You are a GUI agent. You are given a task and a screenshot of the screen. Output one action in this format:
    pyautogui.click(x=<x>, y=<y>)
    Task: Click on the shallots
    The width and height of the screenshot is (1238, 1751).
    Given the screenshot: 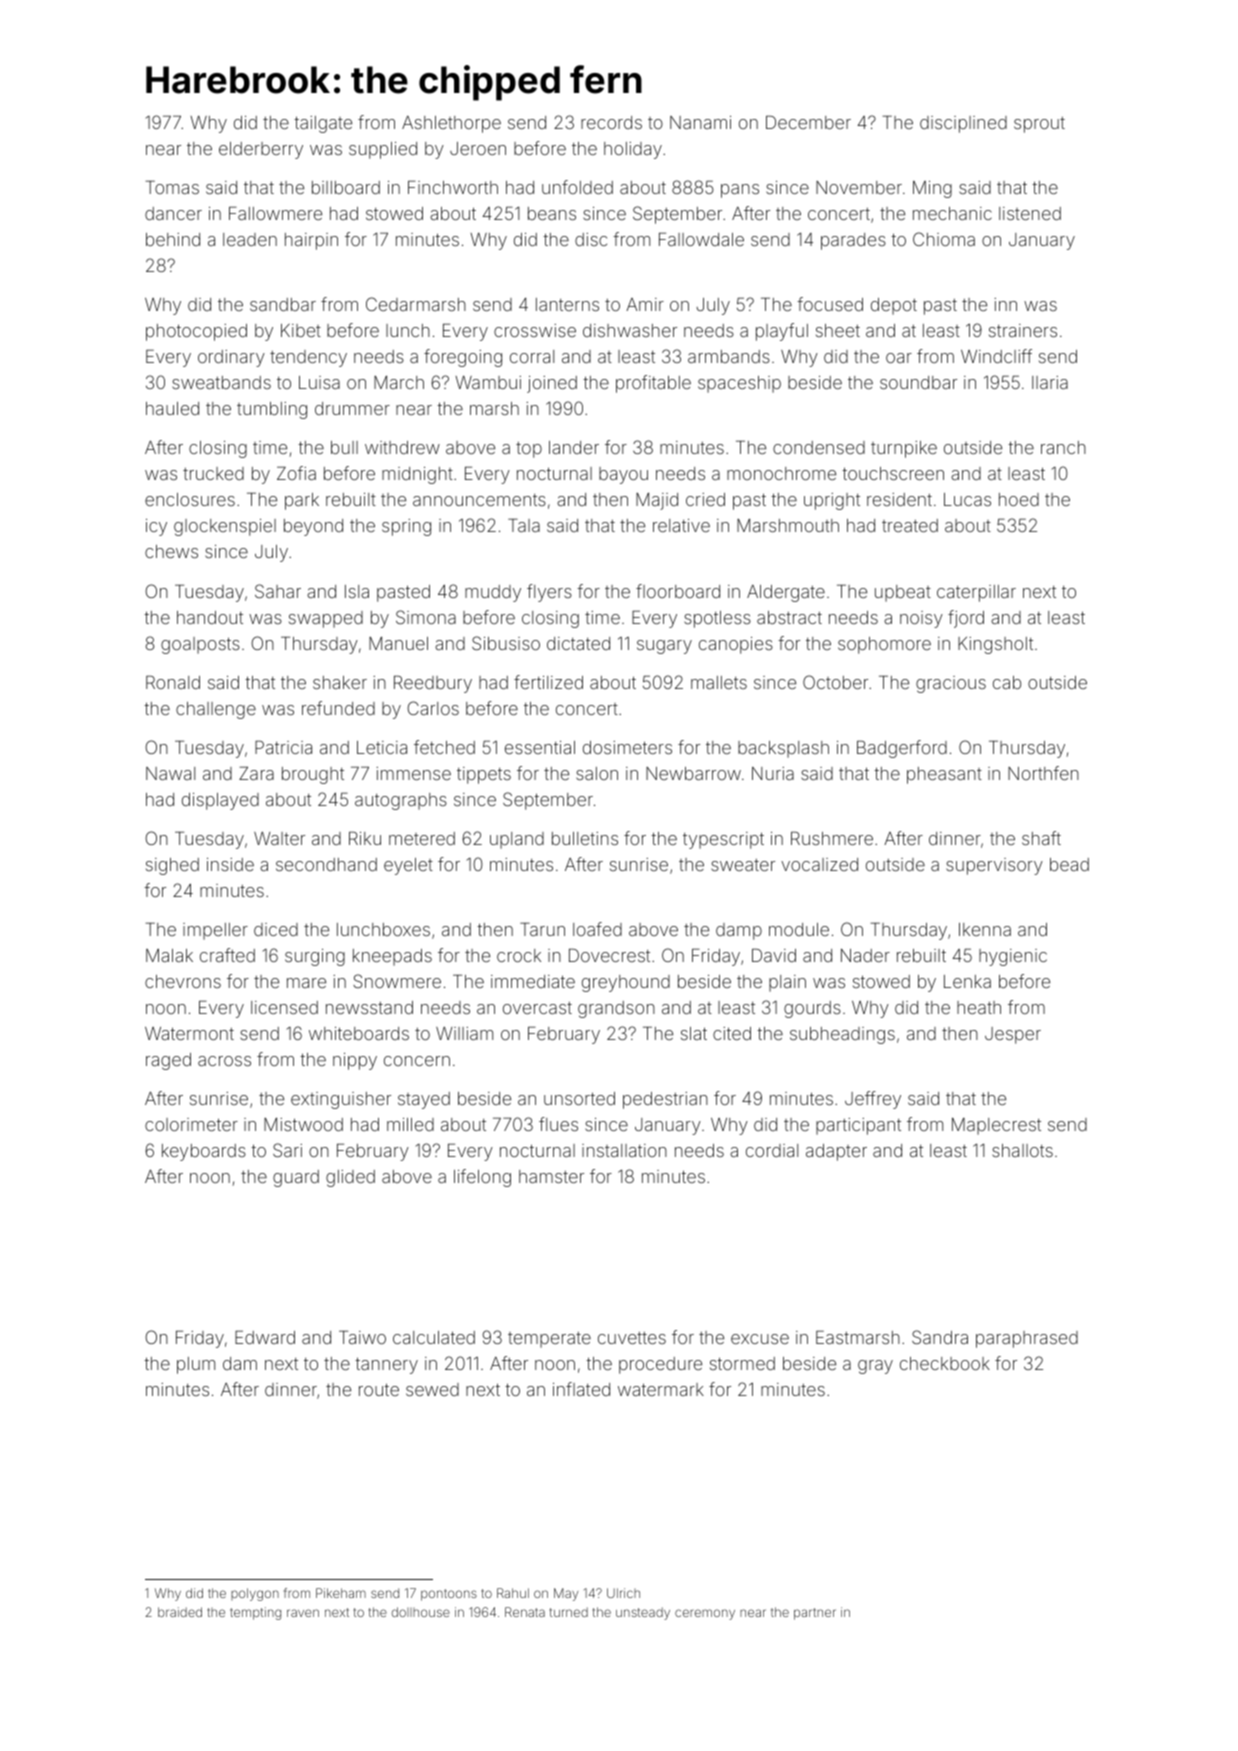 What is the action you would take?
    pyautogui.click(x=1022, y=1150)
